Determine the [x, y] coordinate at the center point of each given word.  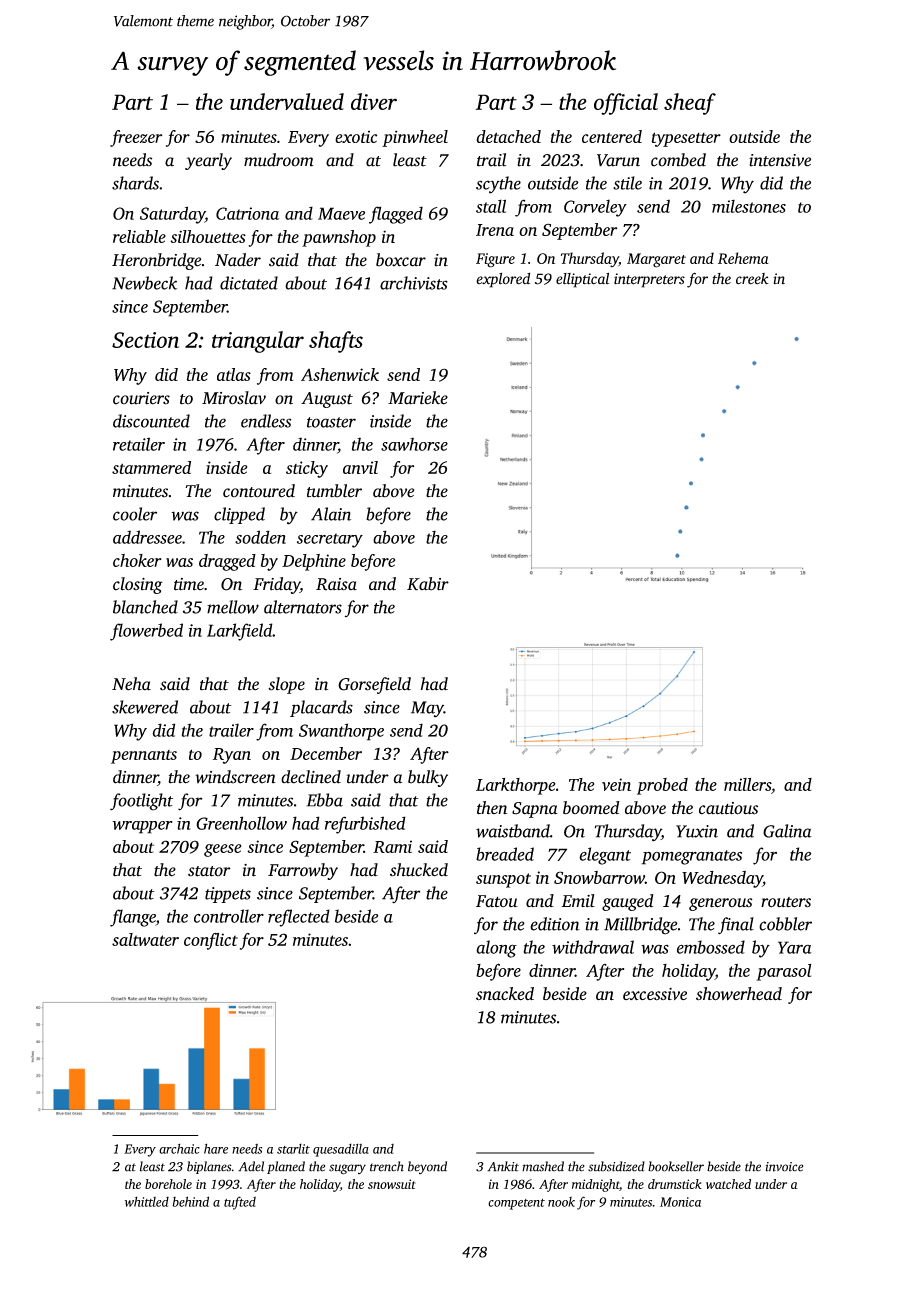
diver [374, 101]
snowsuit [392, 1184]
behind [190, 1201]
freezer [136, 138]
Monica [680, 1202]
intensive [780, 160]
